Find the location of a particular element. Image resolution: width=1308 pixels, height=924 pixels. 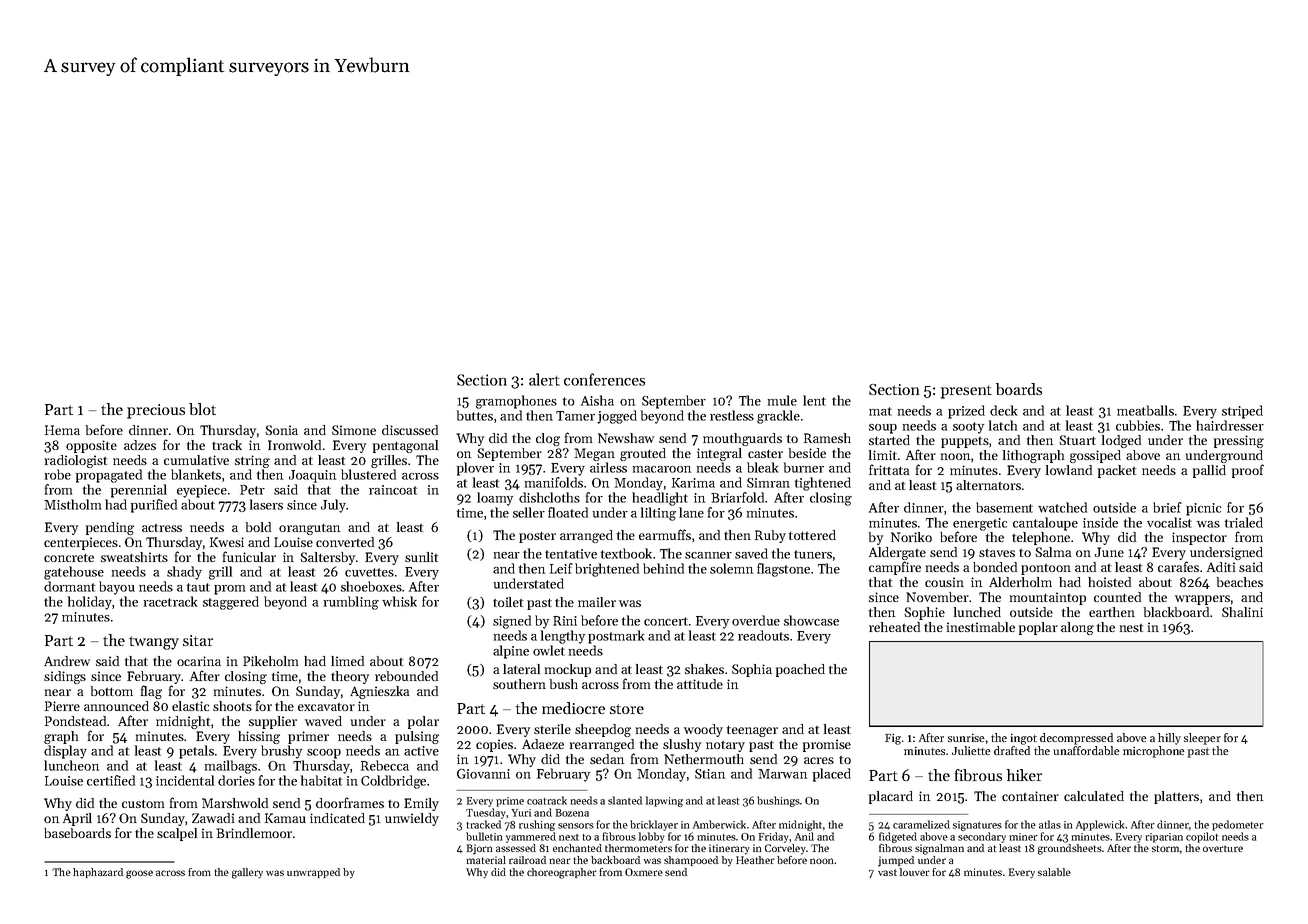

precious is located at coordinates (156, 411).
